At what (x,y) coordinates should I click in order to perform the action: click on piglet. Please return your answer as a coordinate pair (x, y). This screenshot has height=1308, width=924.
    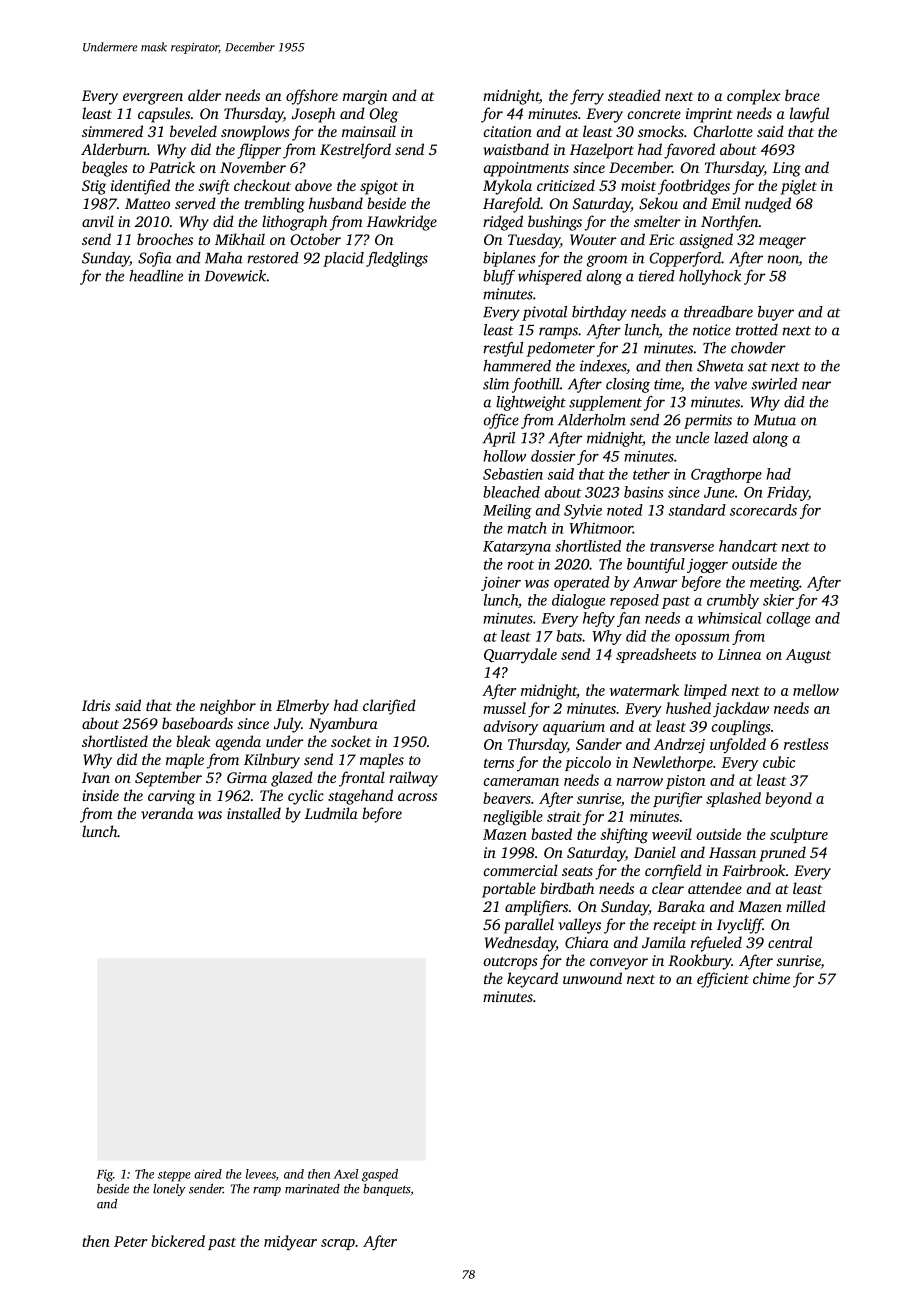
    Looking at the image, I should click on (799, 187).
